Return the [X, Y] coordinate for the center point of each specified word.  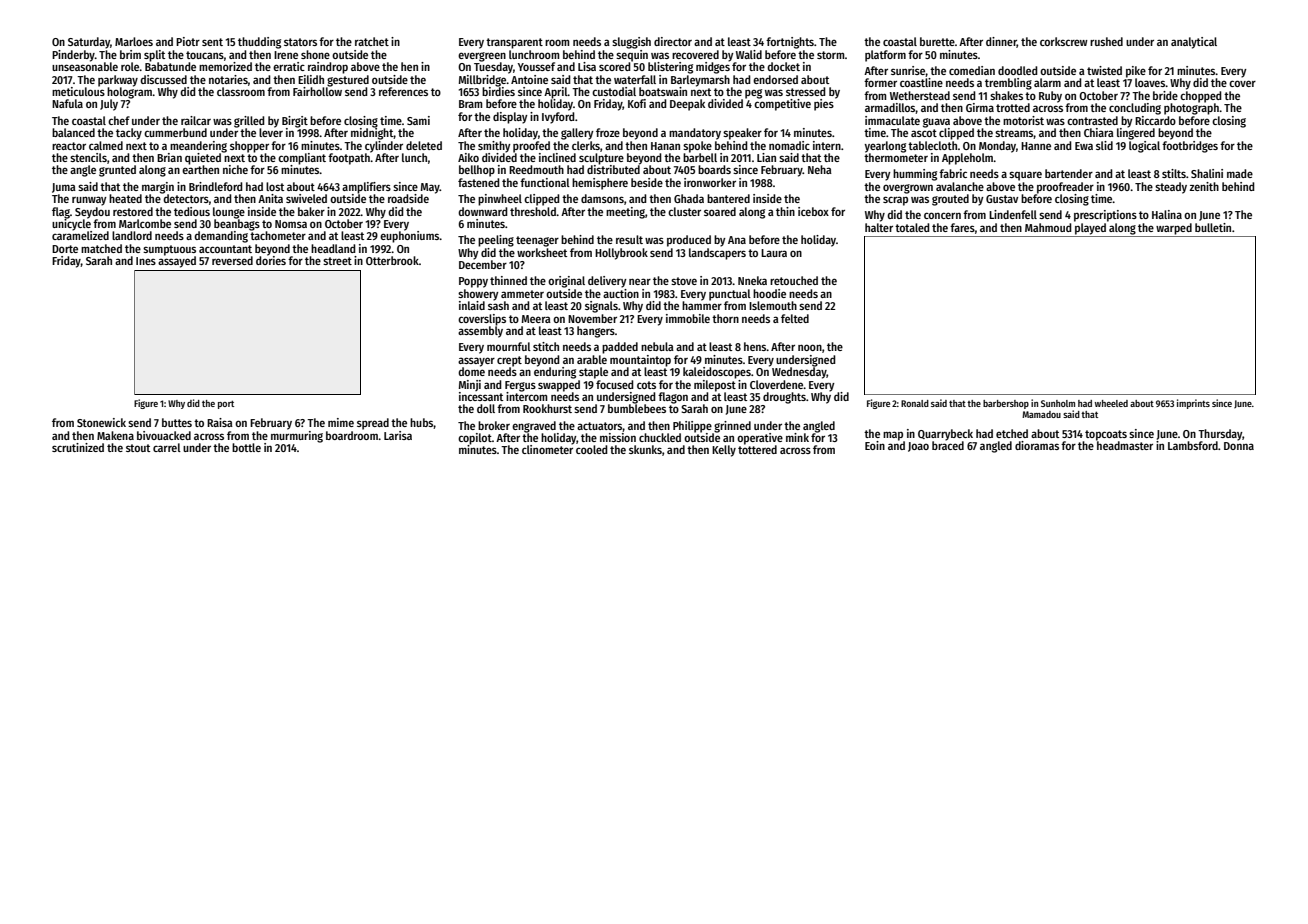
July [109, 105]
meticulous [78, 91]
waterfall [635, 79]
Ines [146, 261]
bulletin [1213, 227]
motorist [1023, 120]
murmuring [297, 437]
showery [478, 295]
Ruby [1050, 97]
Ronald [915, 403]
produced [689, 241]
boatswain [663, 91]
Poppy [473, 282]
